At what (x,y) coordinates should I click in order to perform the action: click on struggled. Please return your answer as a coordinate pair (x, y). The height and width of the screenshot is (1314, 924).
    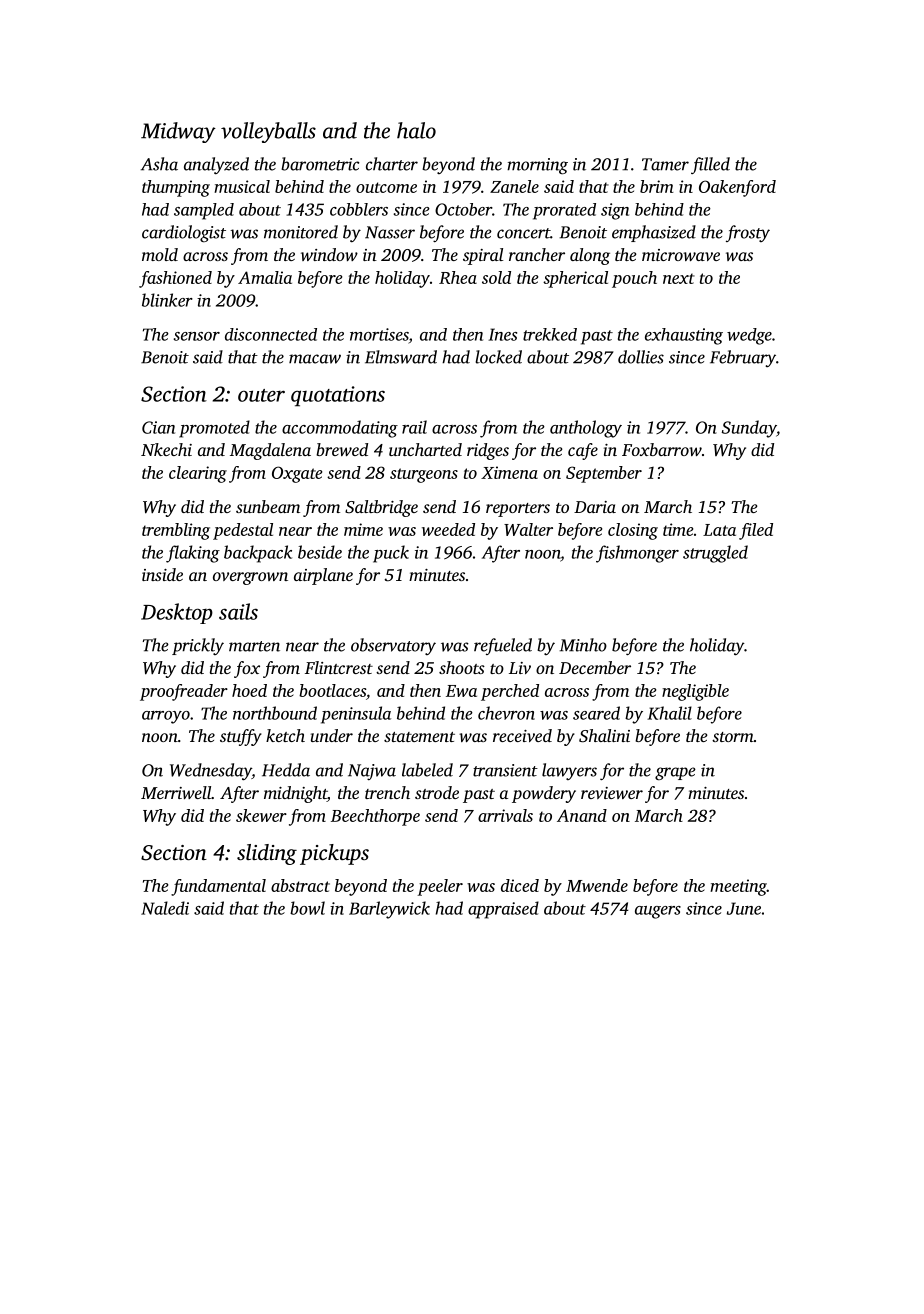
    Looking at the image, I should click on (715, 554).
